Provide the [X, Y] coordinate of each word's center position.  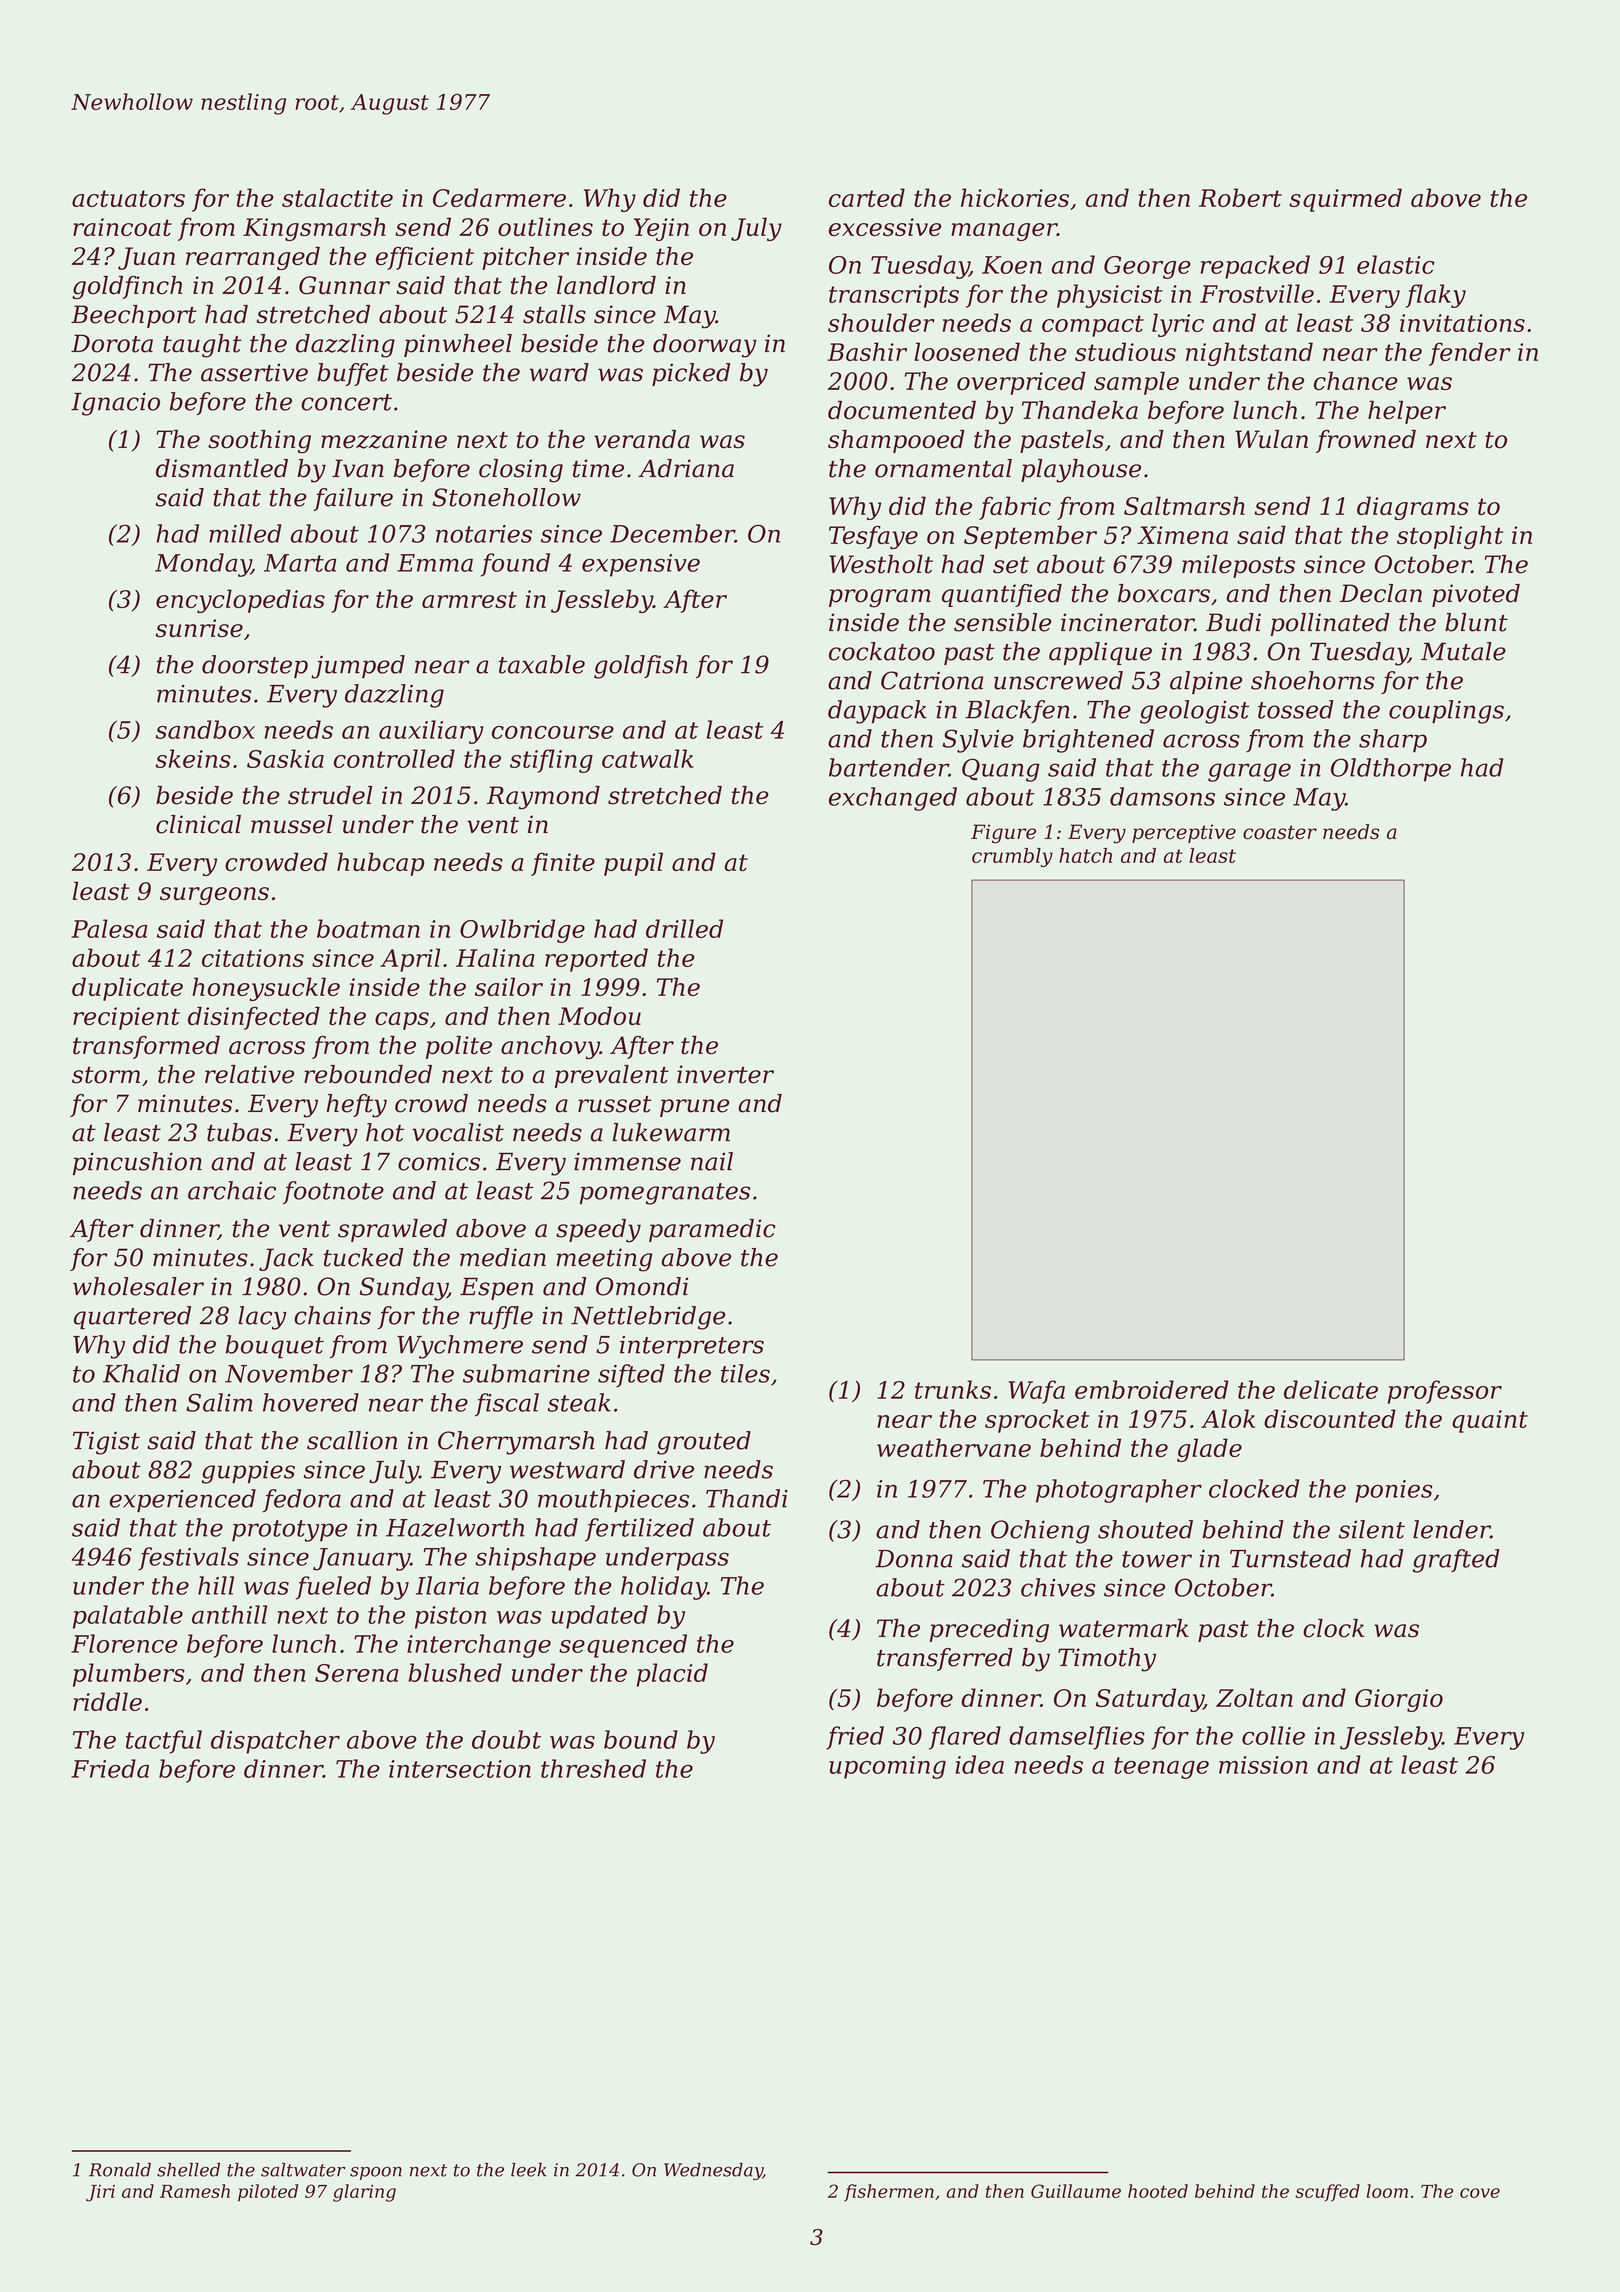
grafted [1456, 1561]
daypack [877, 712]
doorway [705, 346]
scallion [352, 1440]
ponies [1393, 1491]
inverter [725, 1074]
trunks [953, 1389]
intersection [460, 1769]
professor [1445, 1392]
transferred [945, 1659]
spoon [376, 2173]
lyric [1178, 325]
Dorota [112, 343]
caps [402, 1021]
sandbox [205, 729]
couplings [1446, 712]
